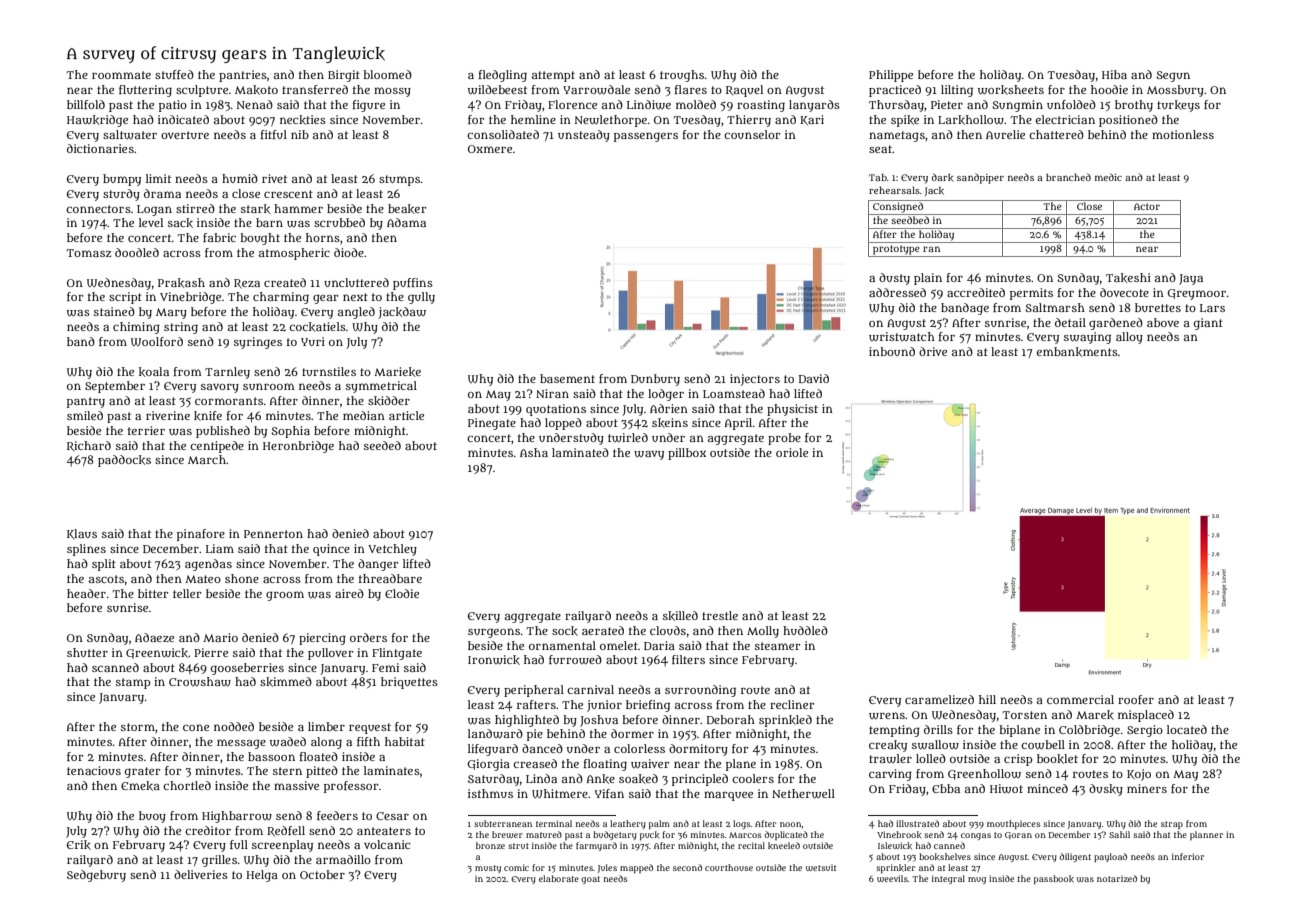 The width and height of the document is (1308, 924). What do you see at coordinates (792, 452) in the document?
I see `oriole` at bounding box center [792, 452].
